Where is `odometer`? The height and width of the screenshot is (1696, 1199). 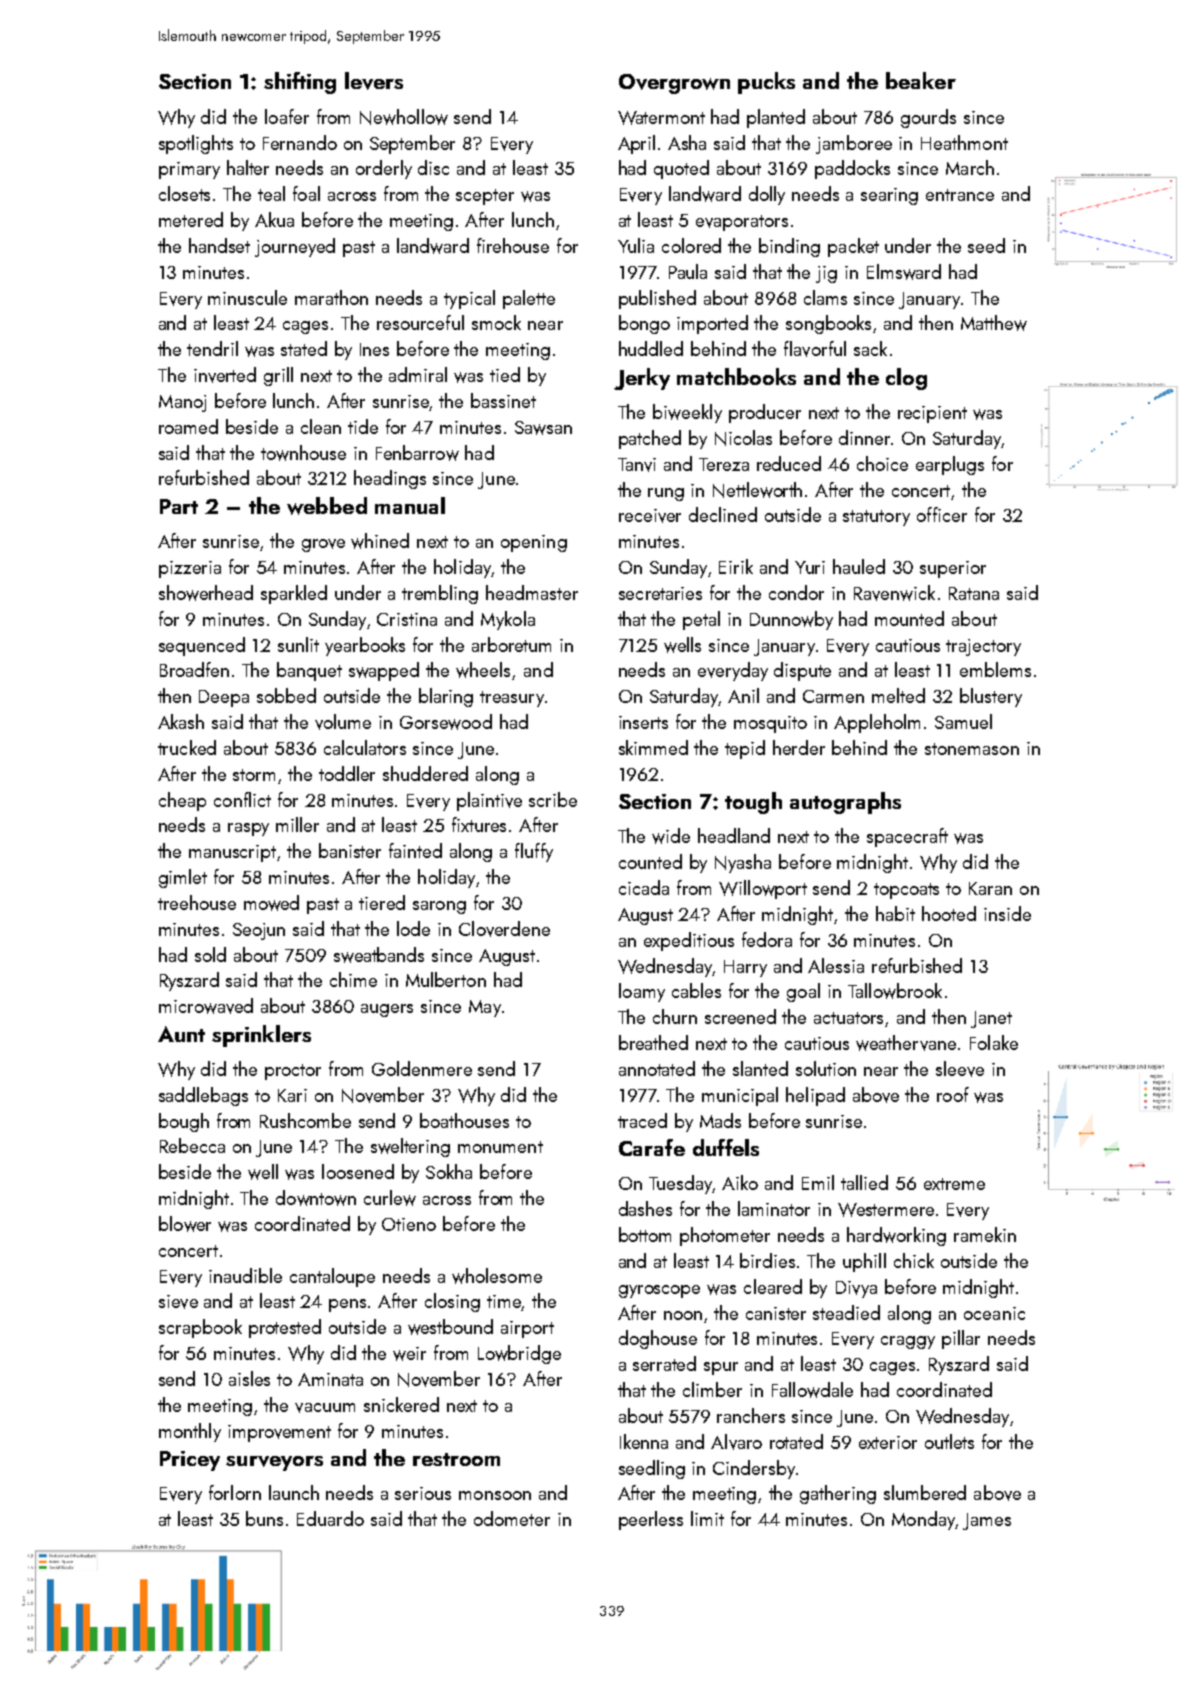
odometer is located at coordinates (512, 1518).
